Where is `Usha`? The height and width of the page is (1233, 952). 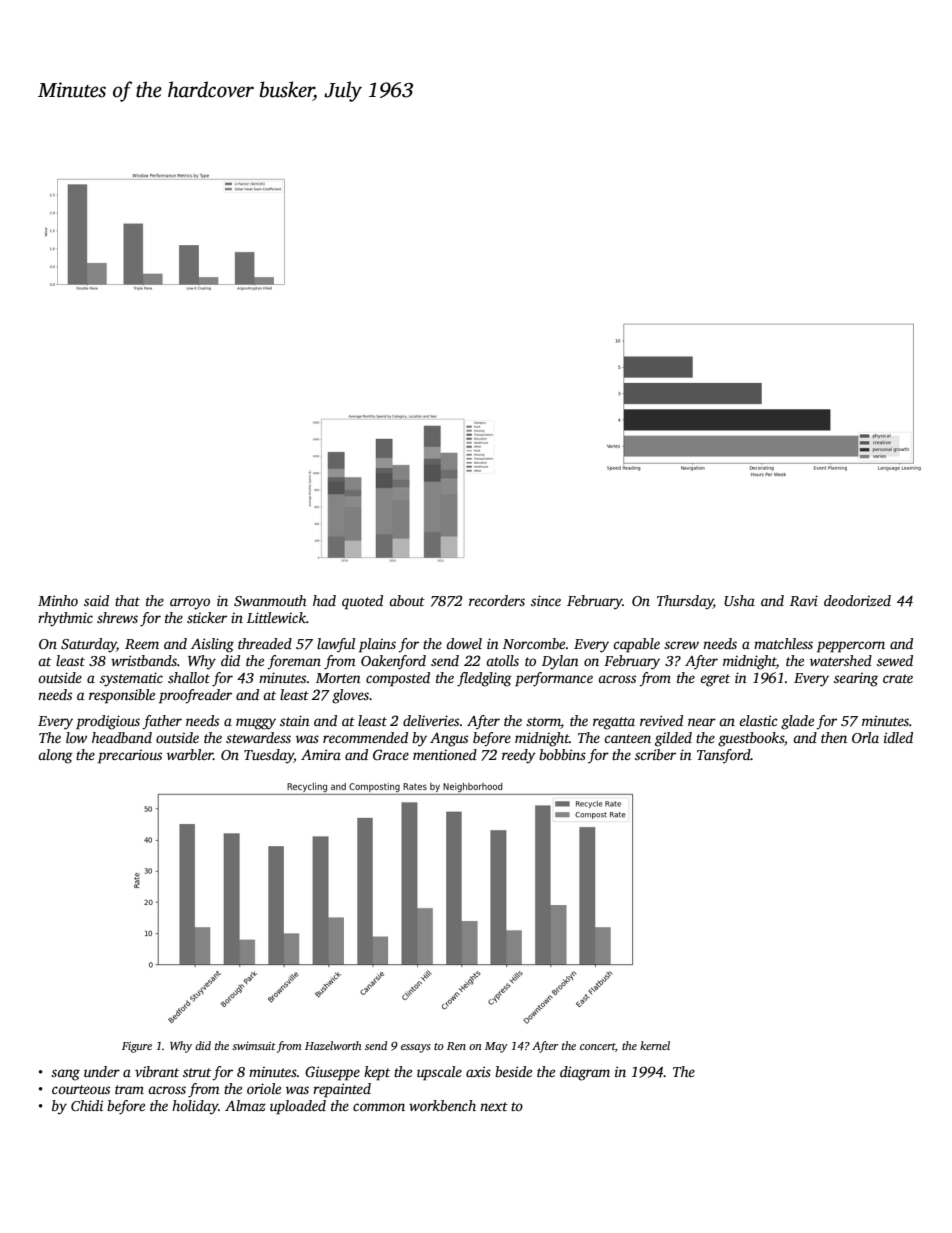
Usha is located at coordinates (739, 600).
